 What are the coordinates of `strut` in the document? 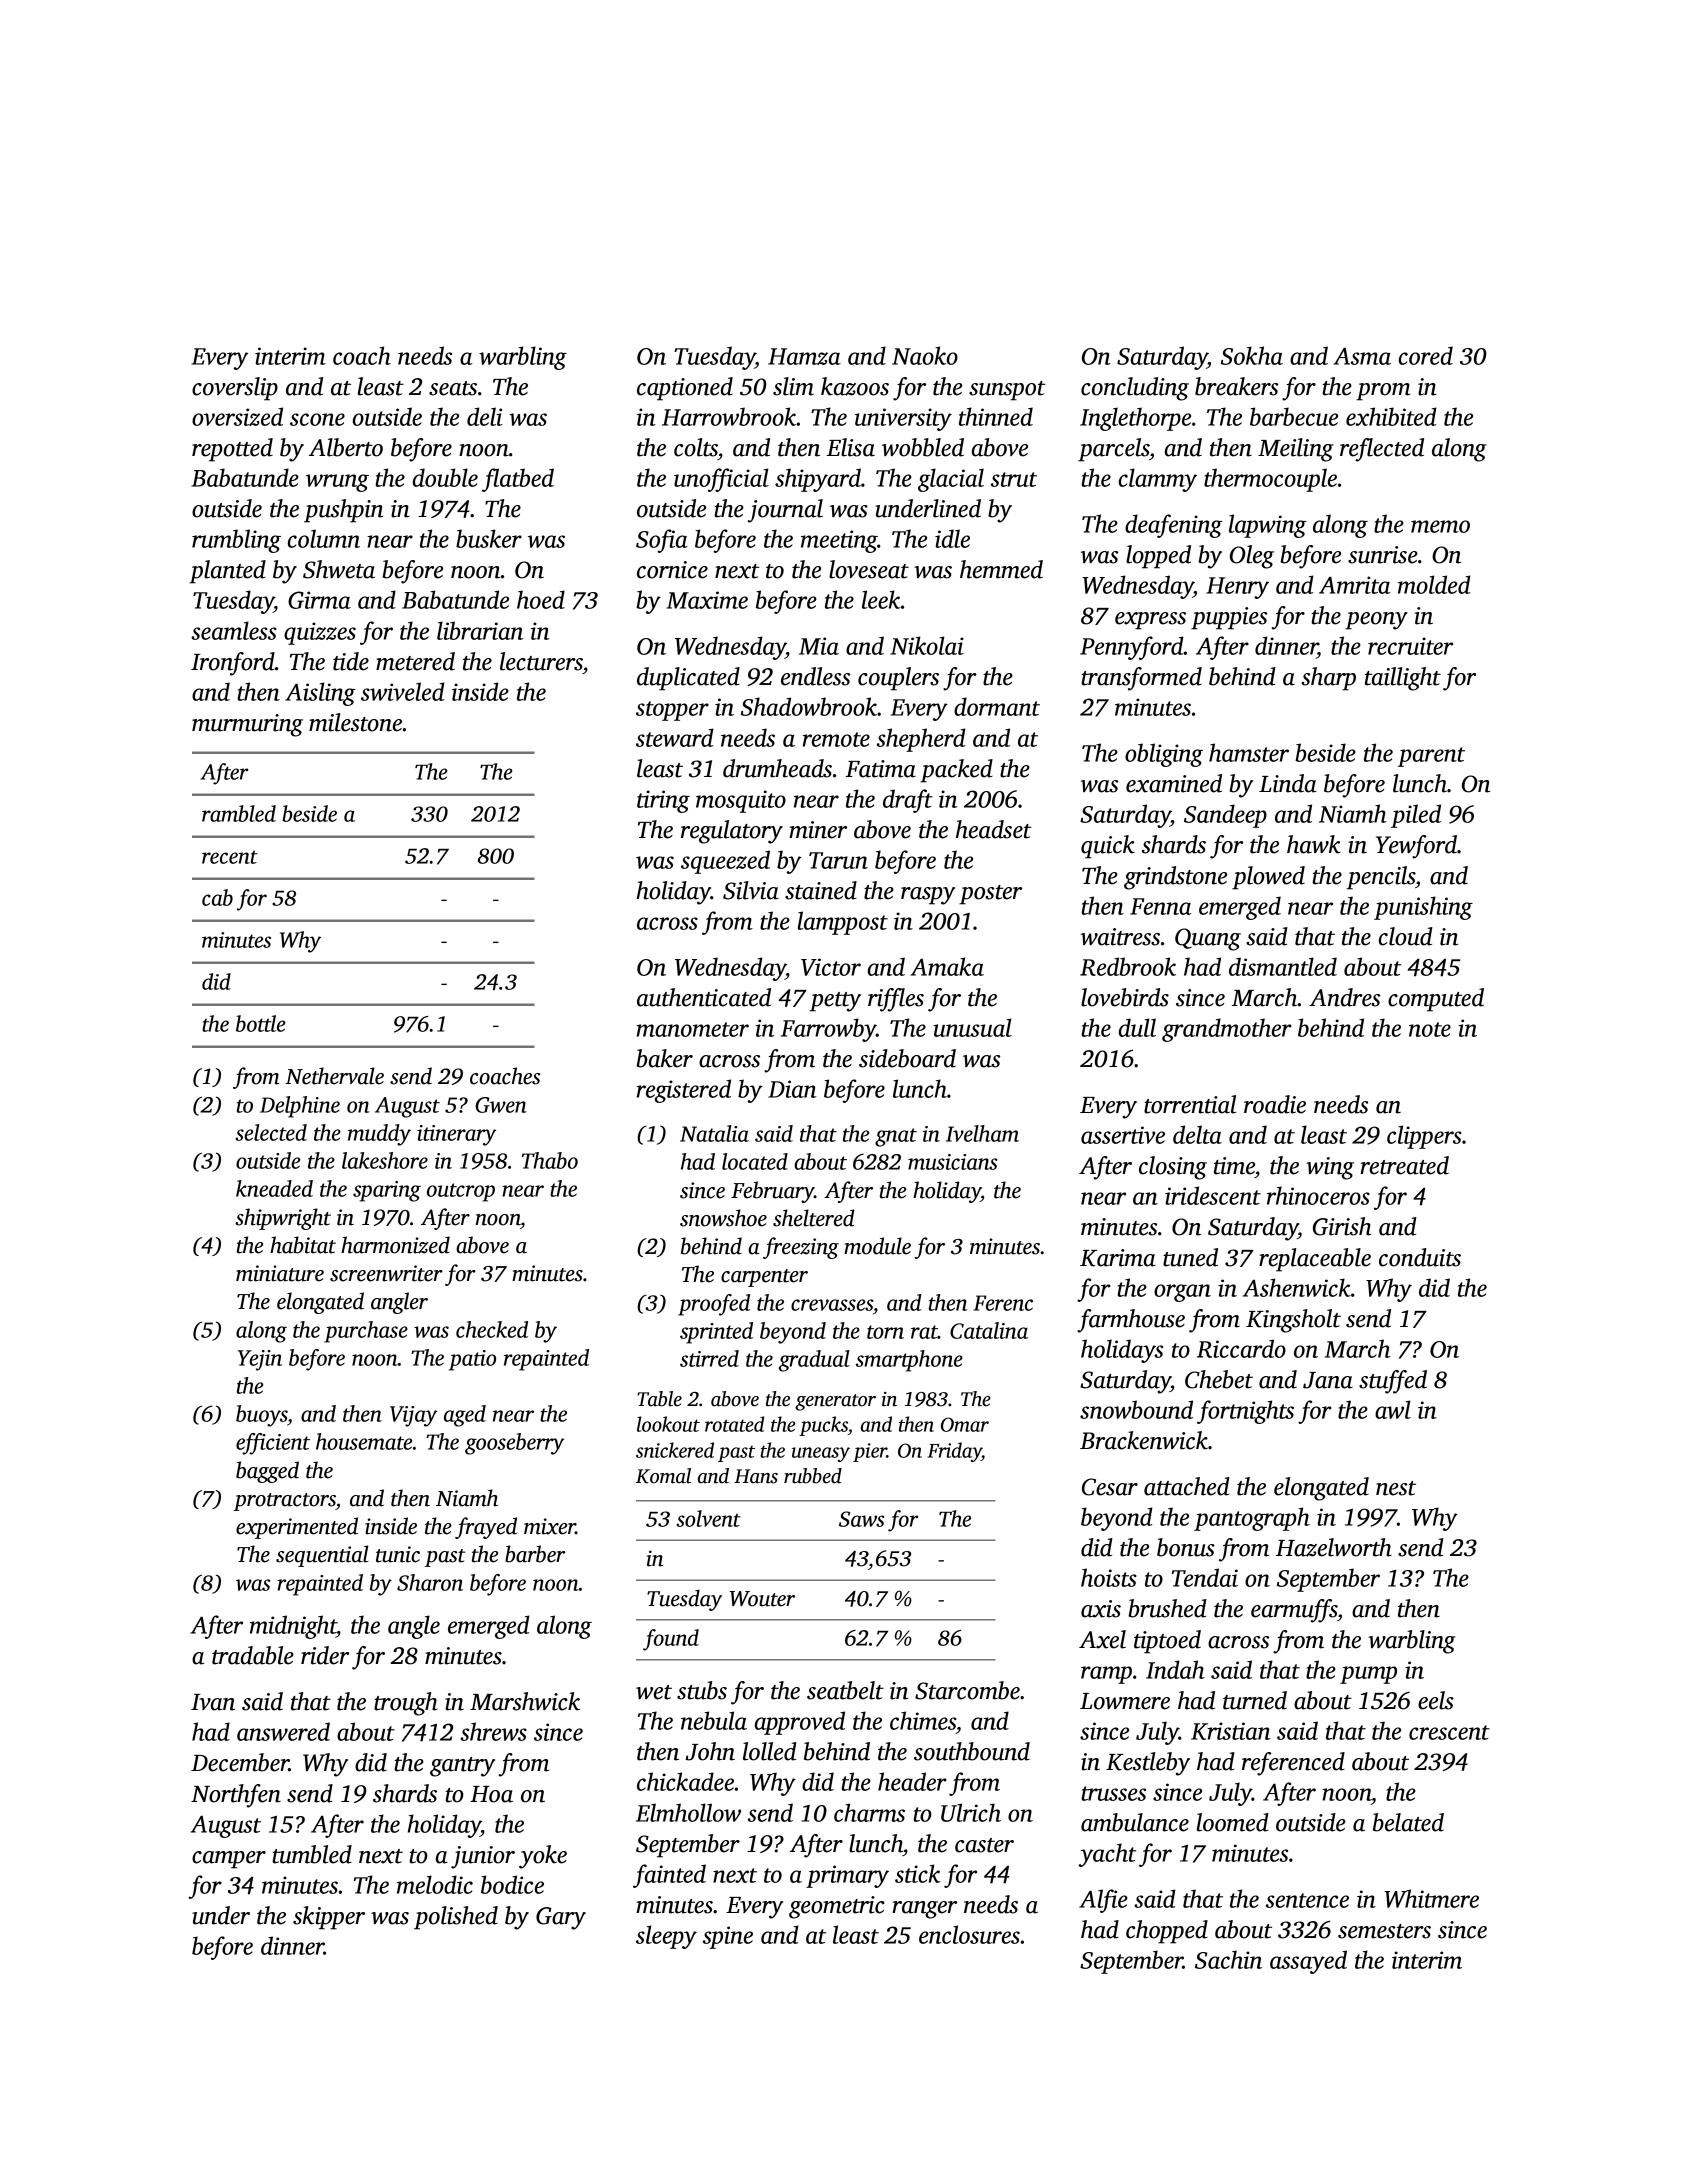 It's located at (1014, 479).
